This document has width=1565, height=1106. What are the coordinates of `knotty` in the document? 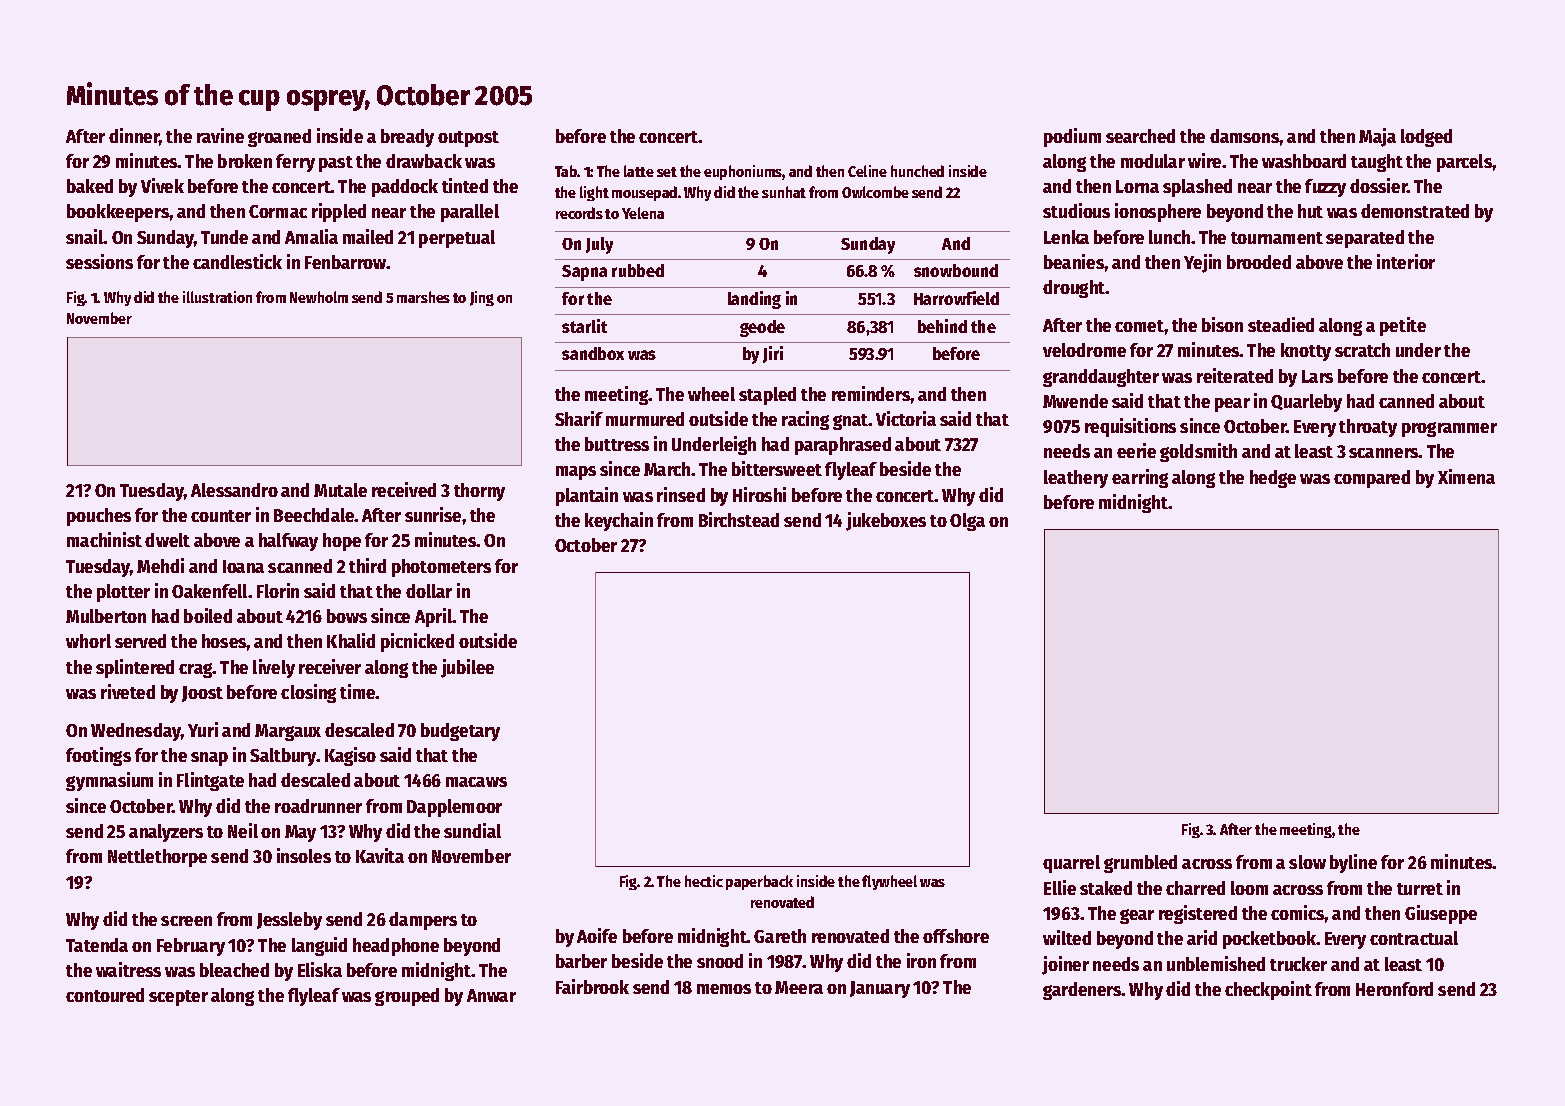 It's located at (1306, 352).
